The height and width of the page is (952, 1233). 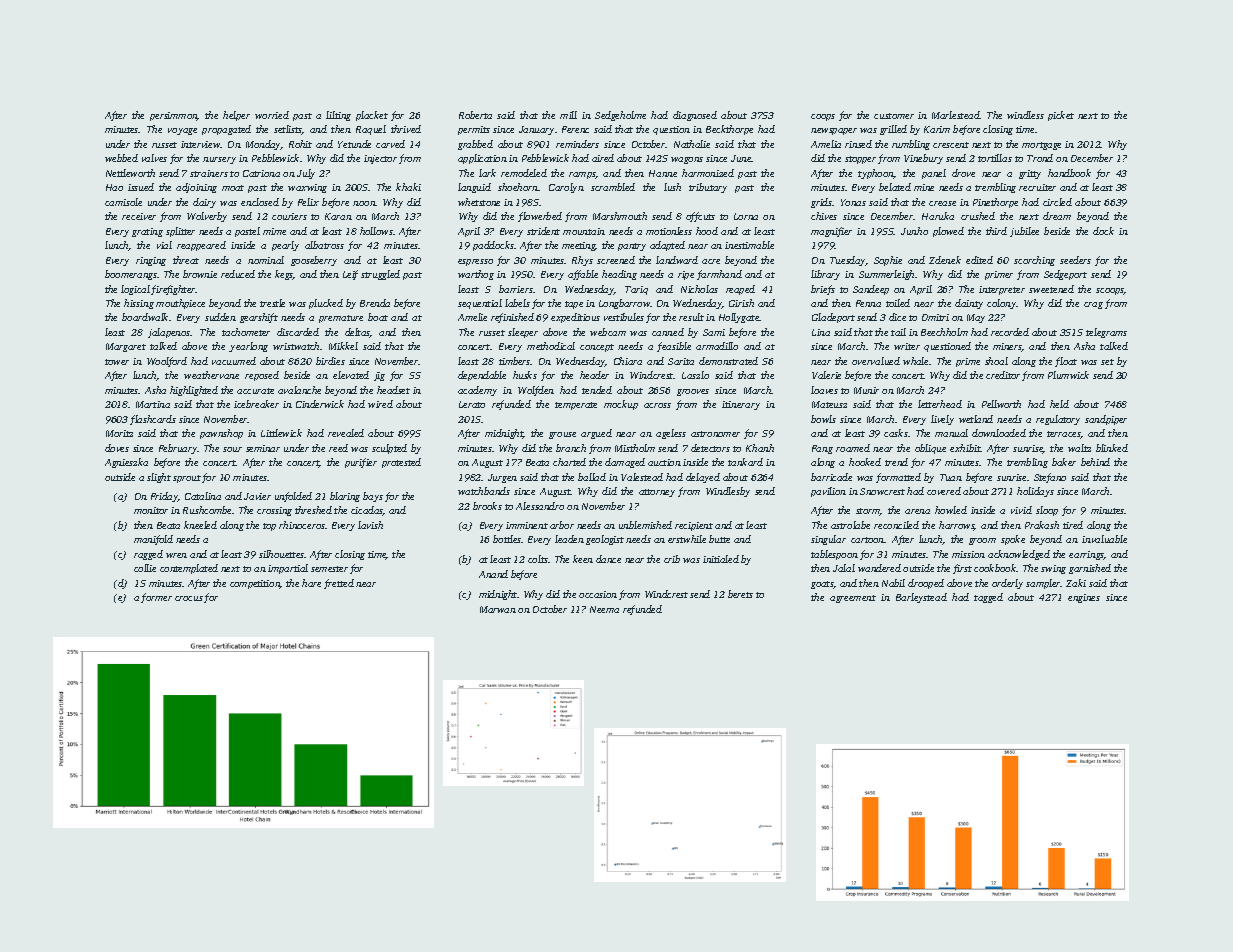 What do you see at coordinates (715, 434) in the page?
I see `astronomer` at bounding box center [715, 434].
